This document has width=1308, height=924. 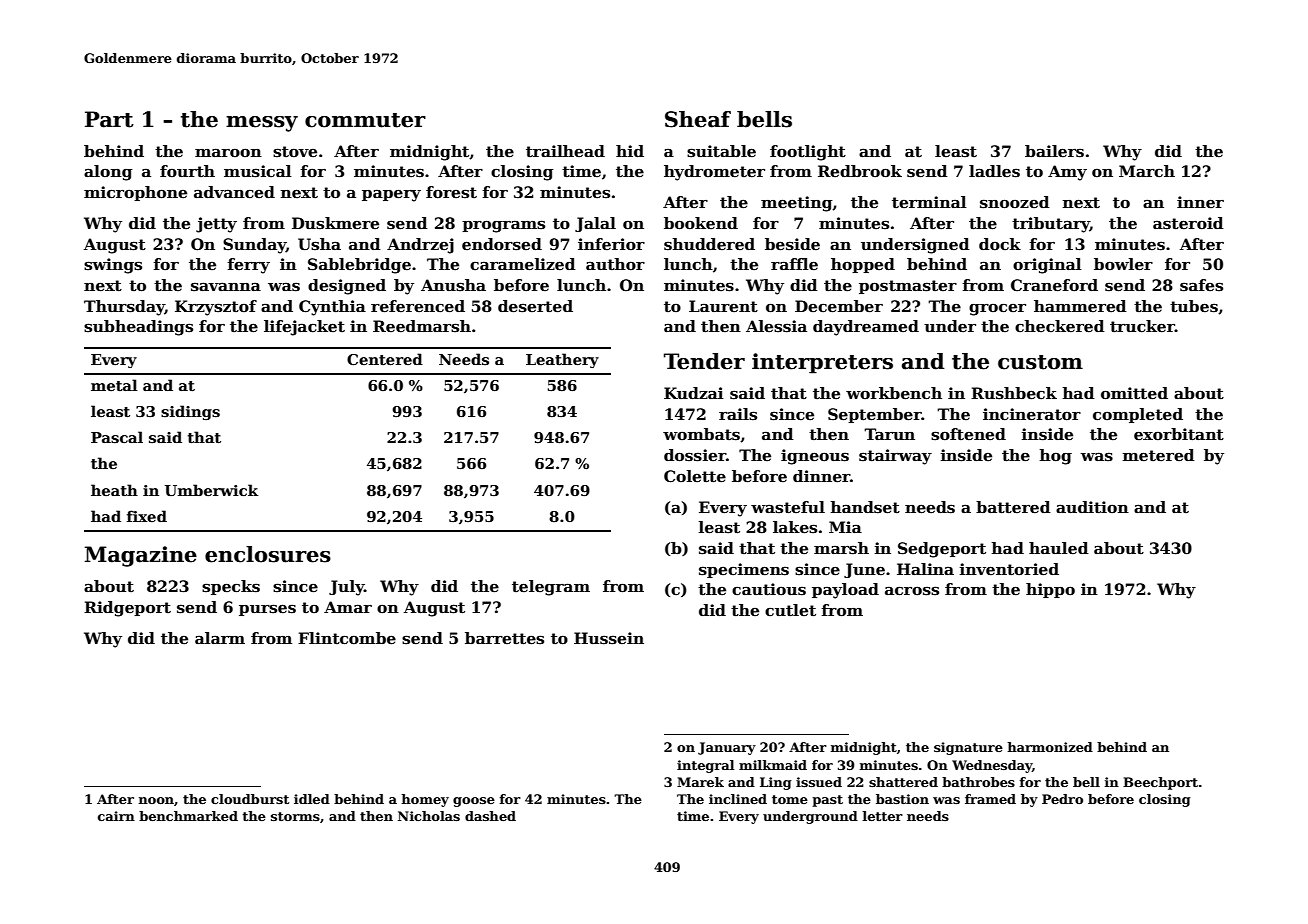 I want to click on Laurent, so click(x=723, y=306).
